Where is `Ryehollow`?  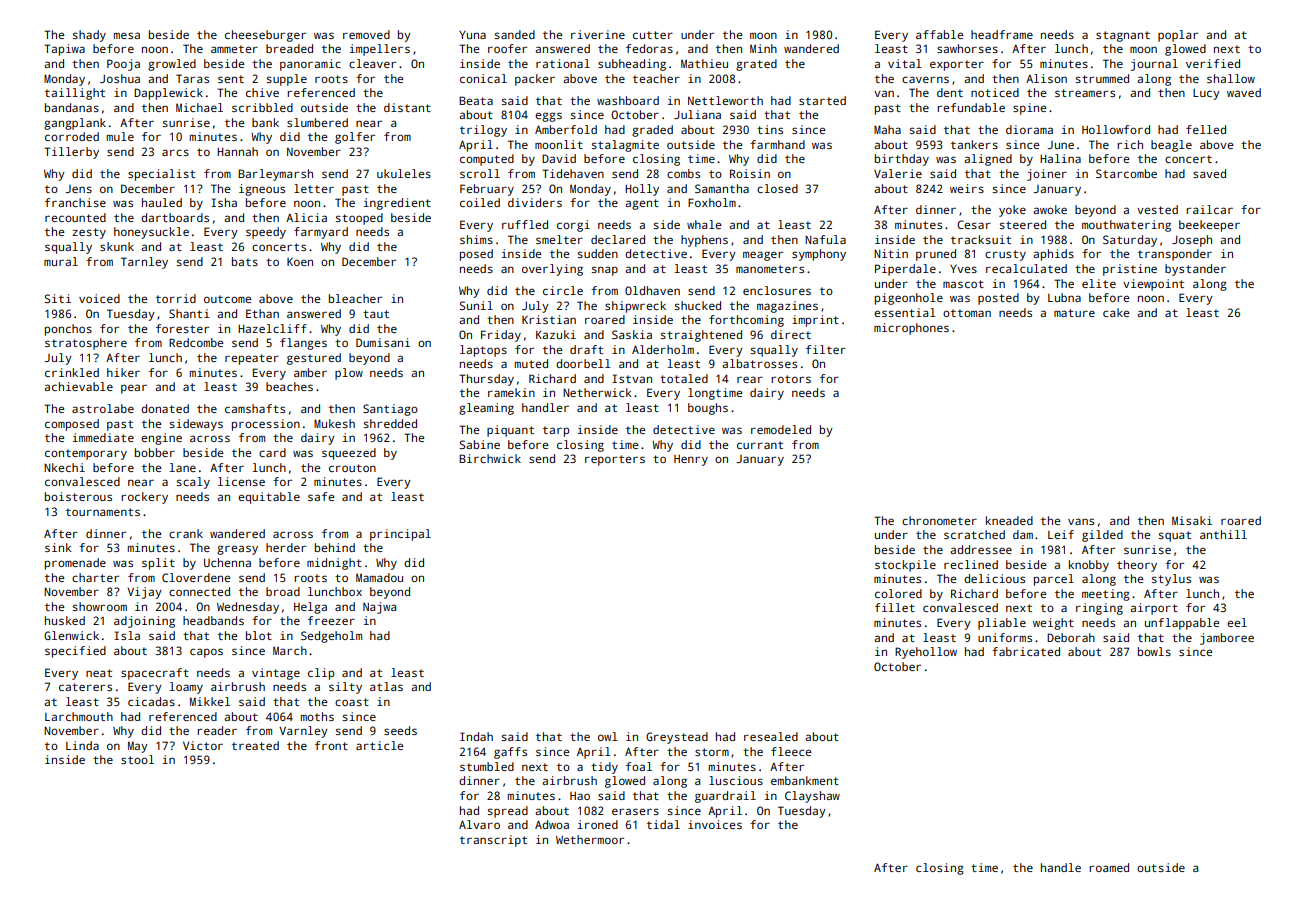
Ryehollow is located at coordinates (926, 653).
